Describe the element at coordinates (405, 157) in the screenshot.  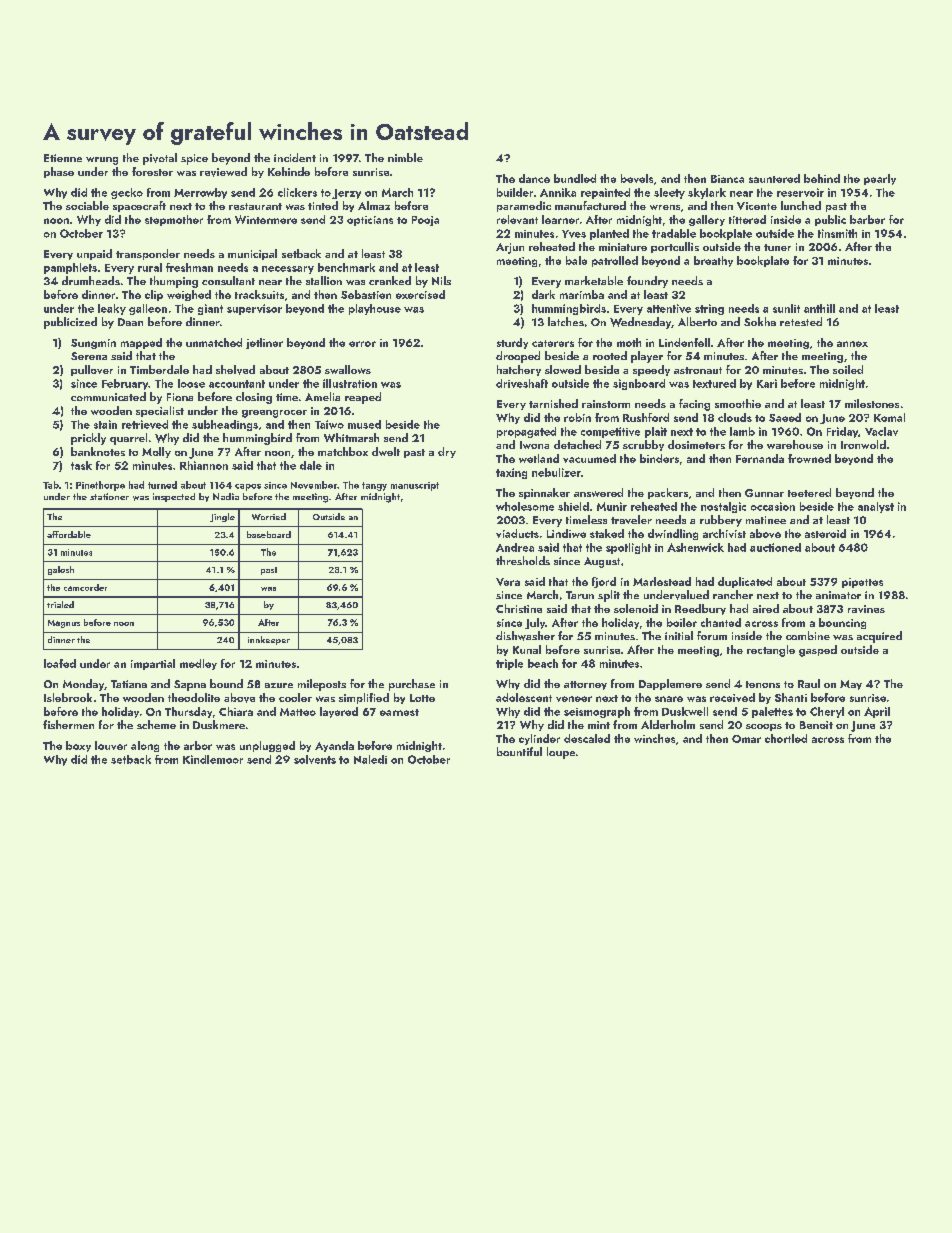
I see `nimble` at that location.
